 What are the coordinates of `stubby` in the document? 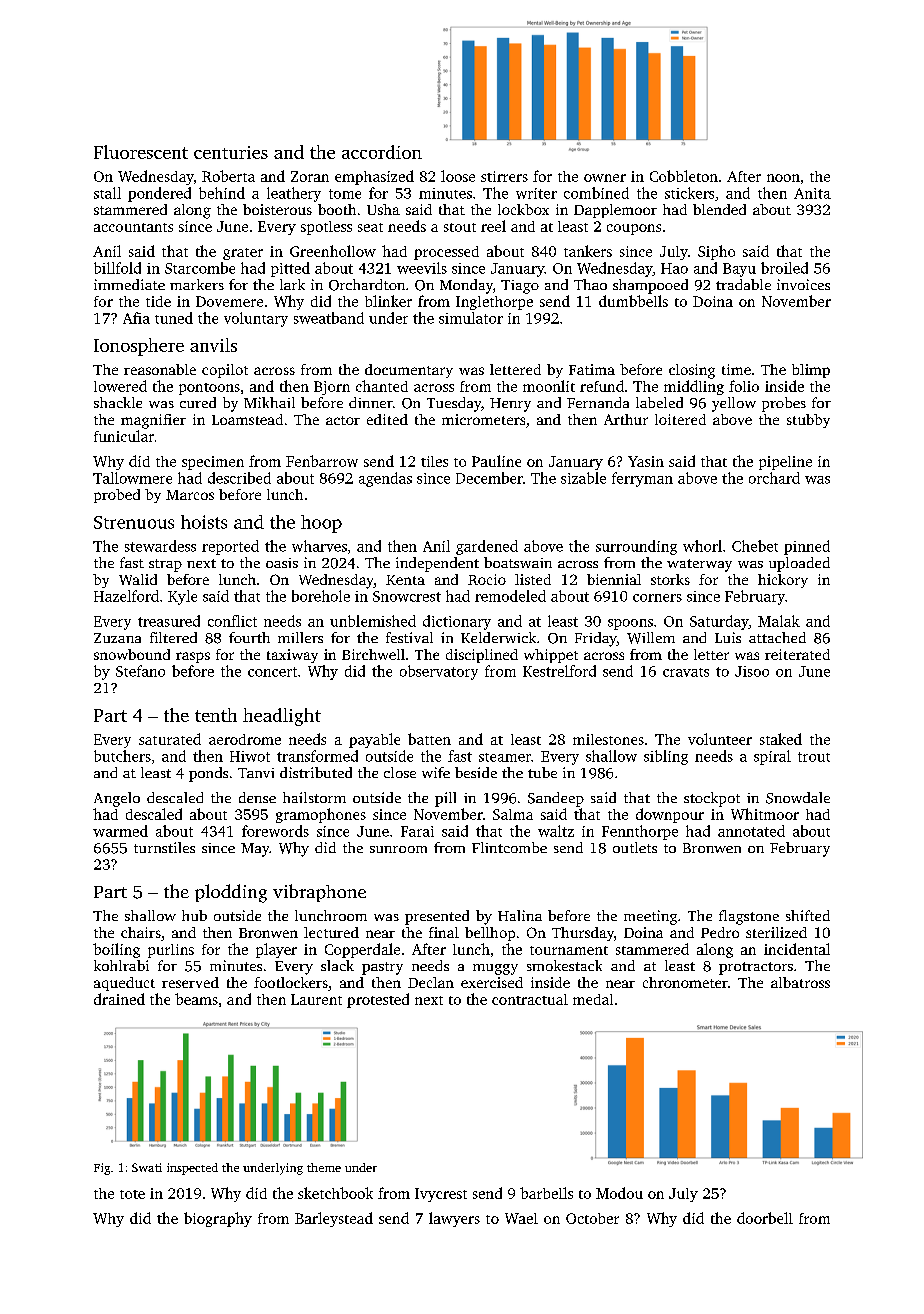 It's located at (808, 421).
